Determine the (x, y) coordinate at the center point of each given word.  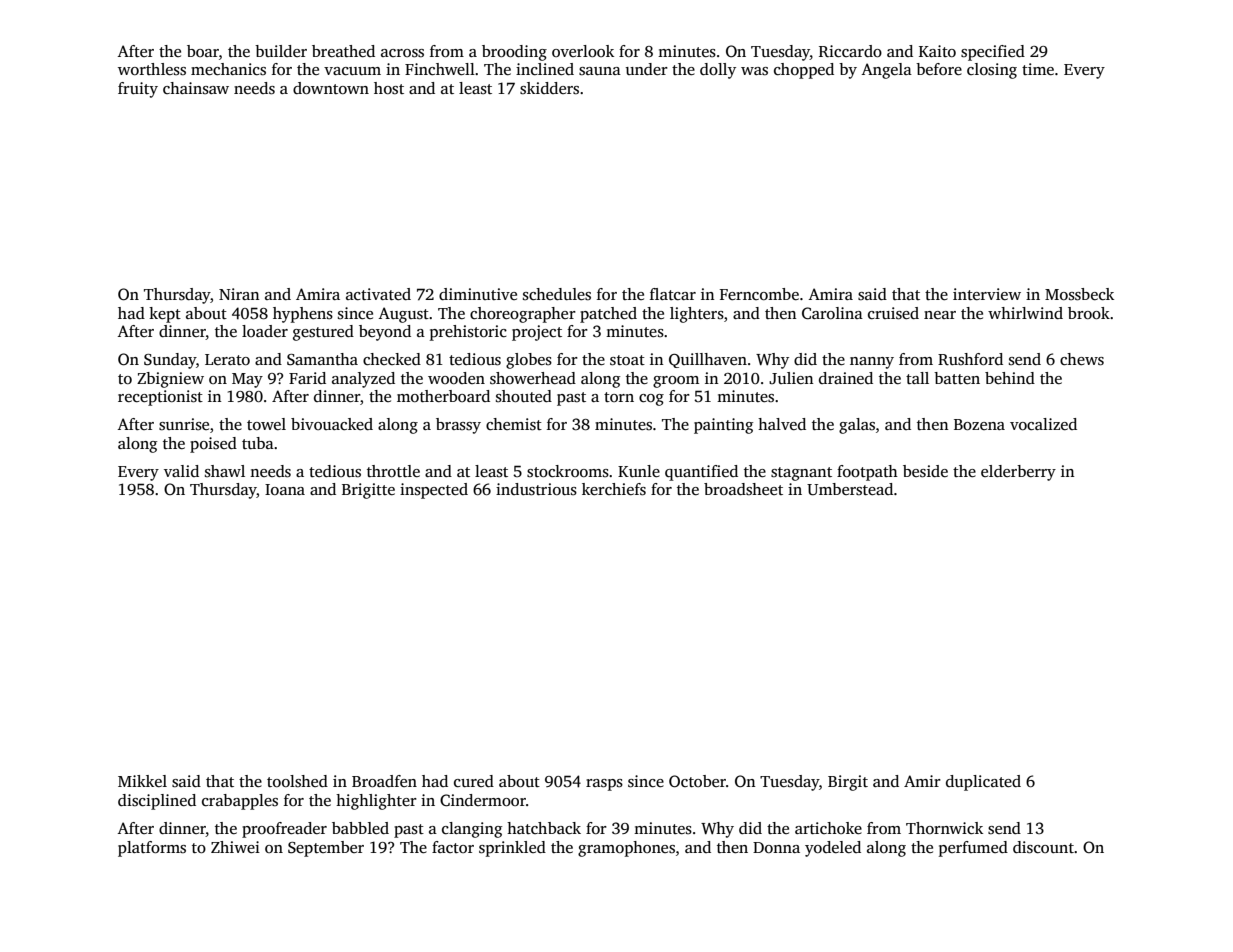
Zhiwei (235, 847)
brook (1089, 313)
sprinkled (512, 849)
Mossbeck (1079, 294)
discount (1043, 847)
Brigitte (368, 491)
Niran (239, 294)
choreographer (523, 315)
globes (529, 361)
